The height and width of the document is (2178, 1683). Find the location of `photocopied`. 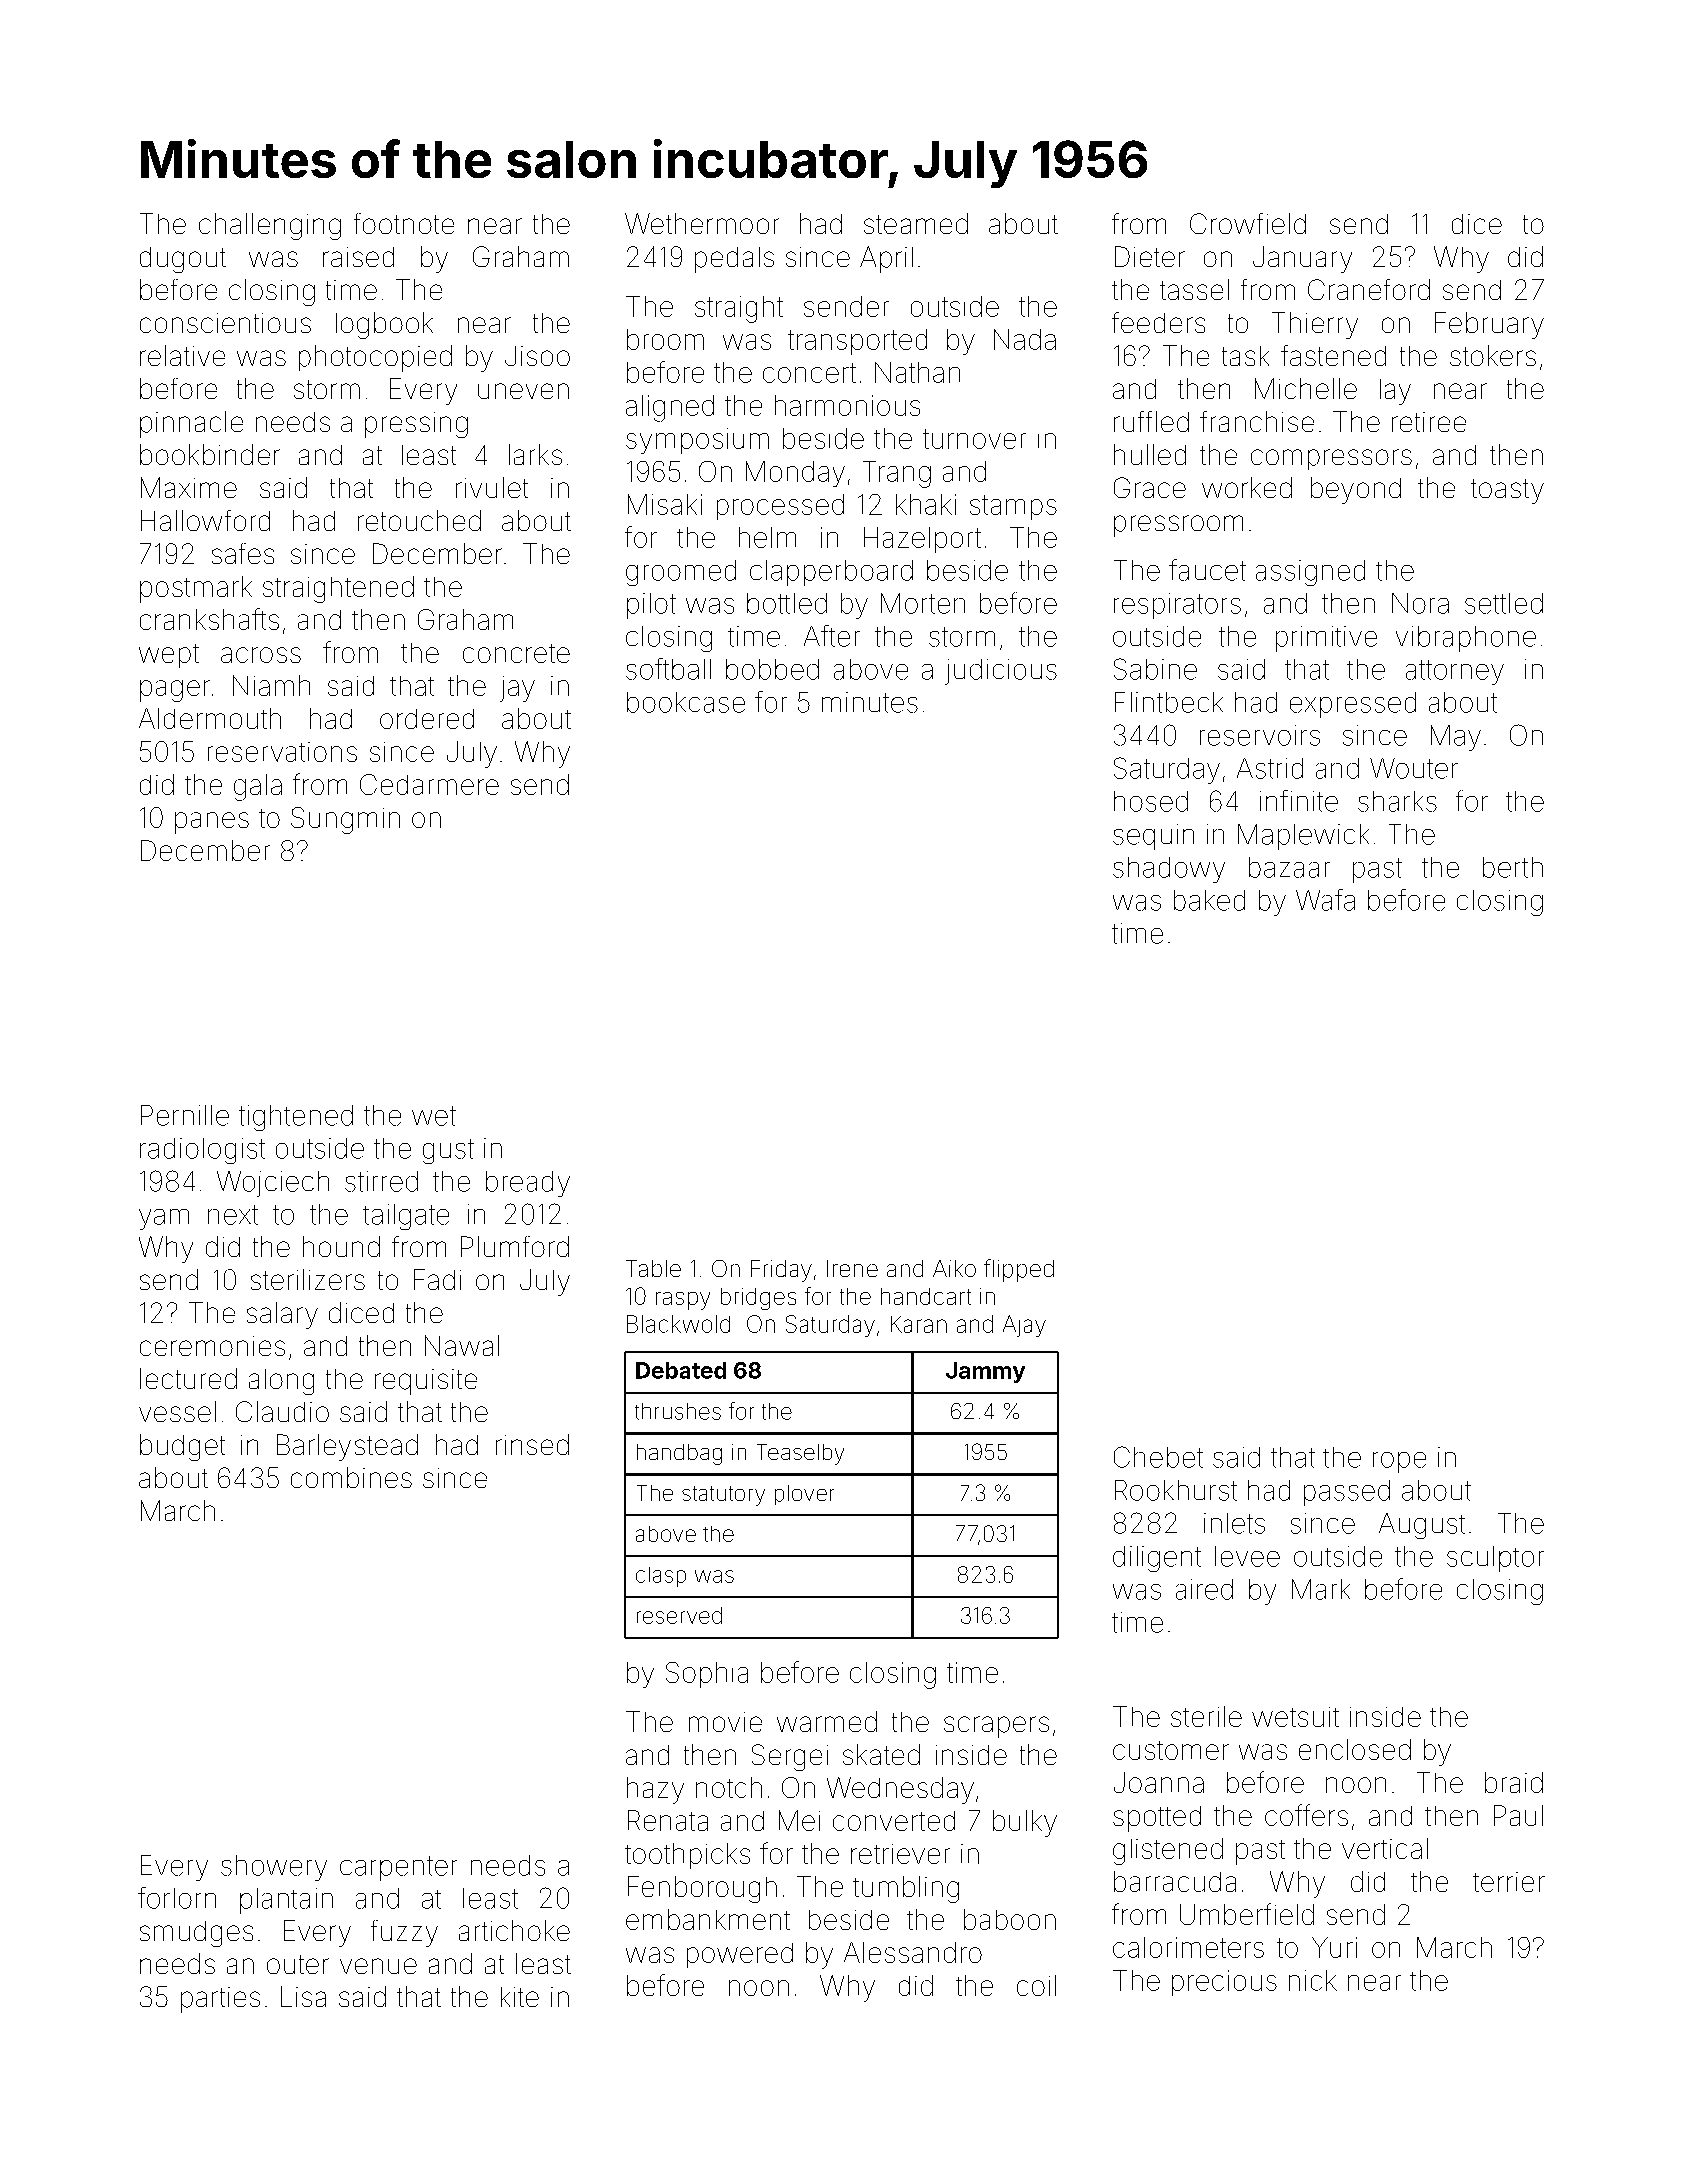

photocopied is located at coordinates (375, 358).
